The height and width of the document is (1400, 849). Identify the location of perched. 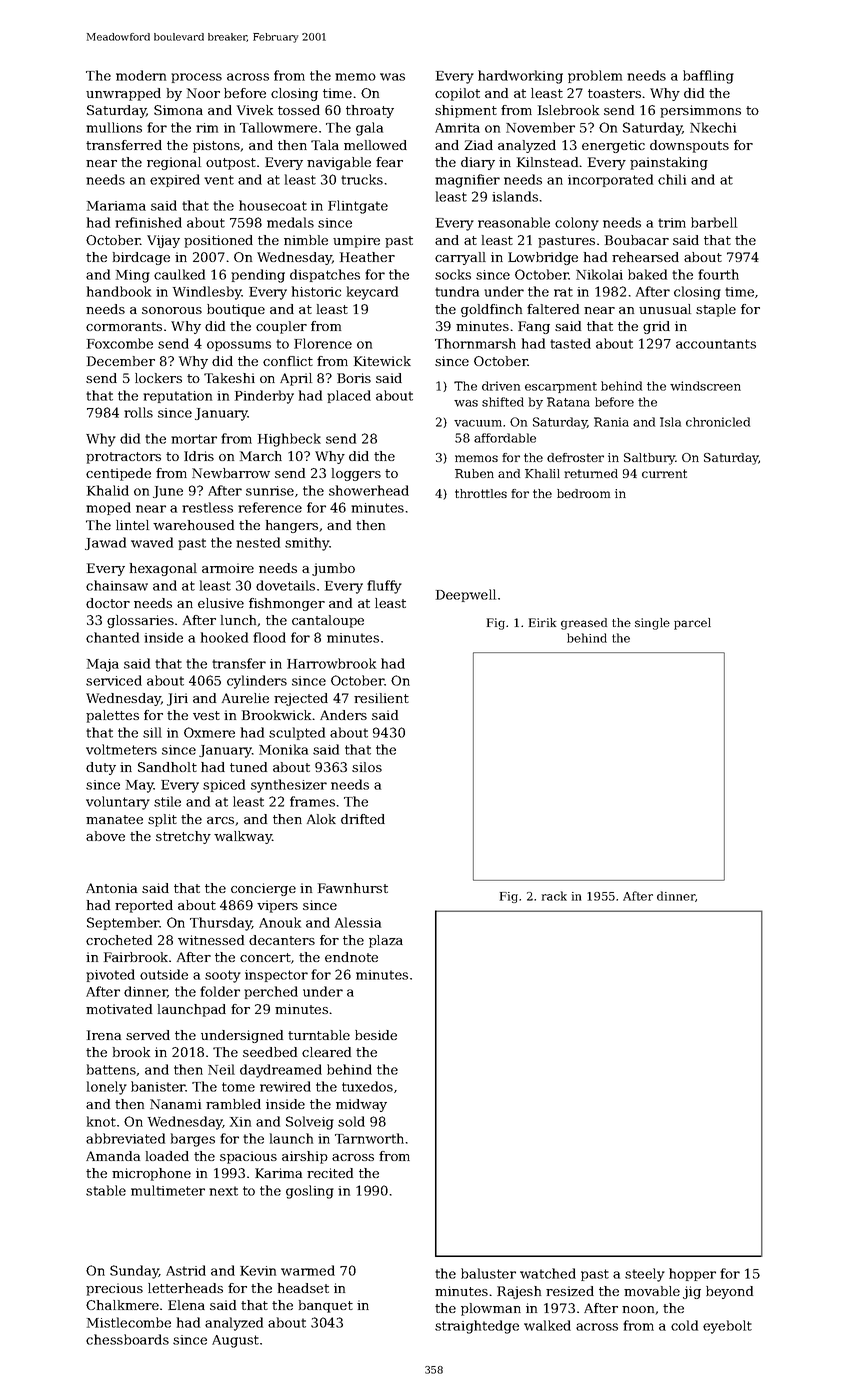
(271, 992).
